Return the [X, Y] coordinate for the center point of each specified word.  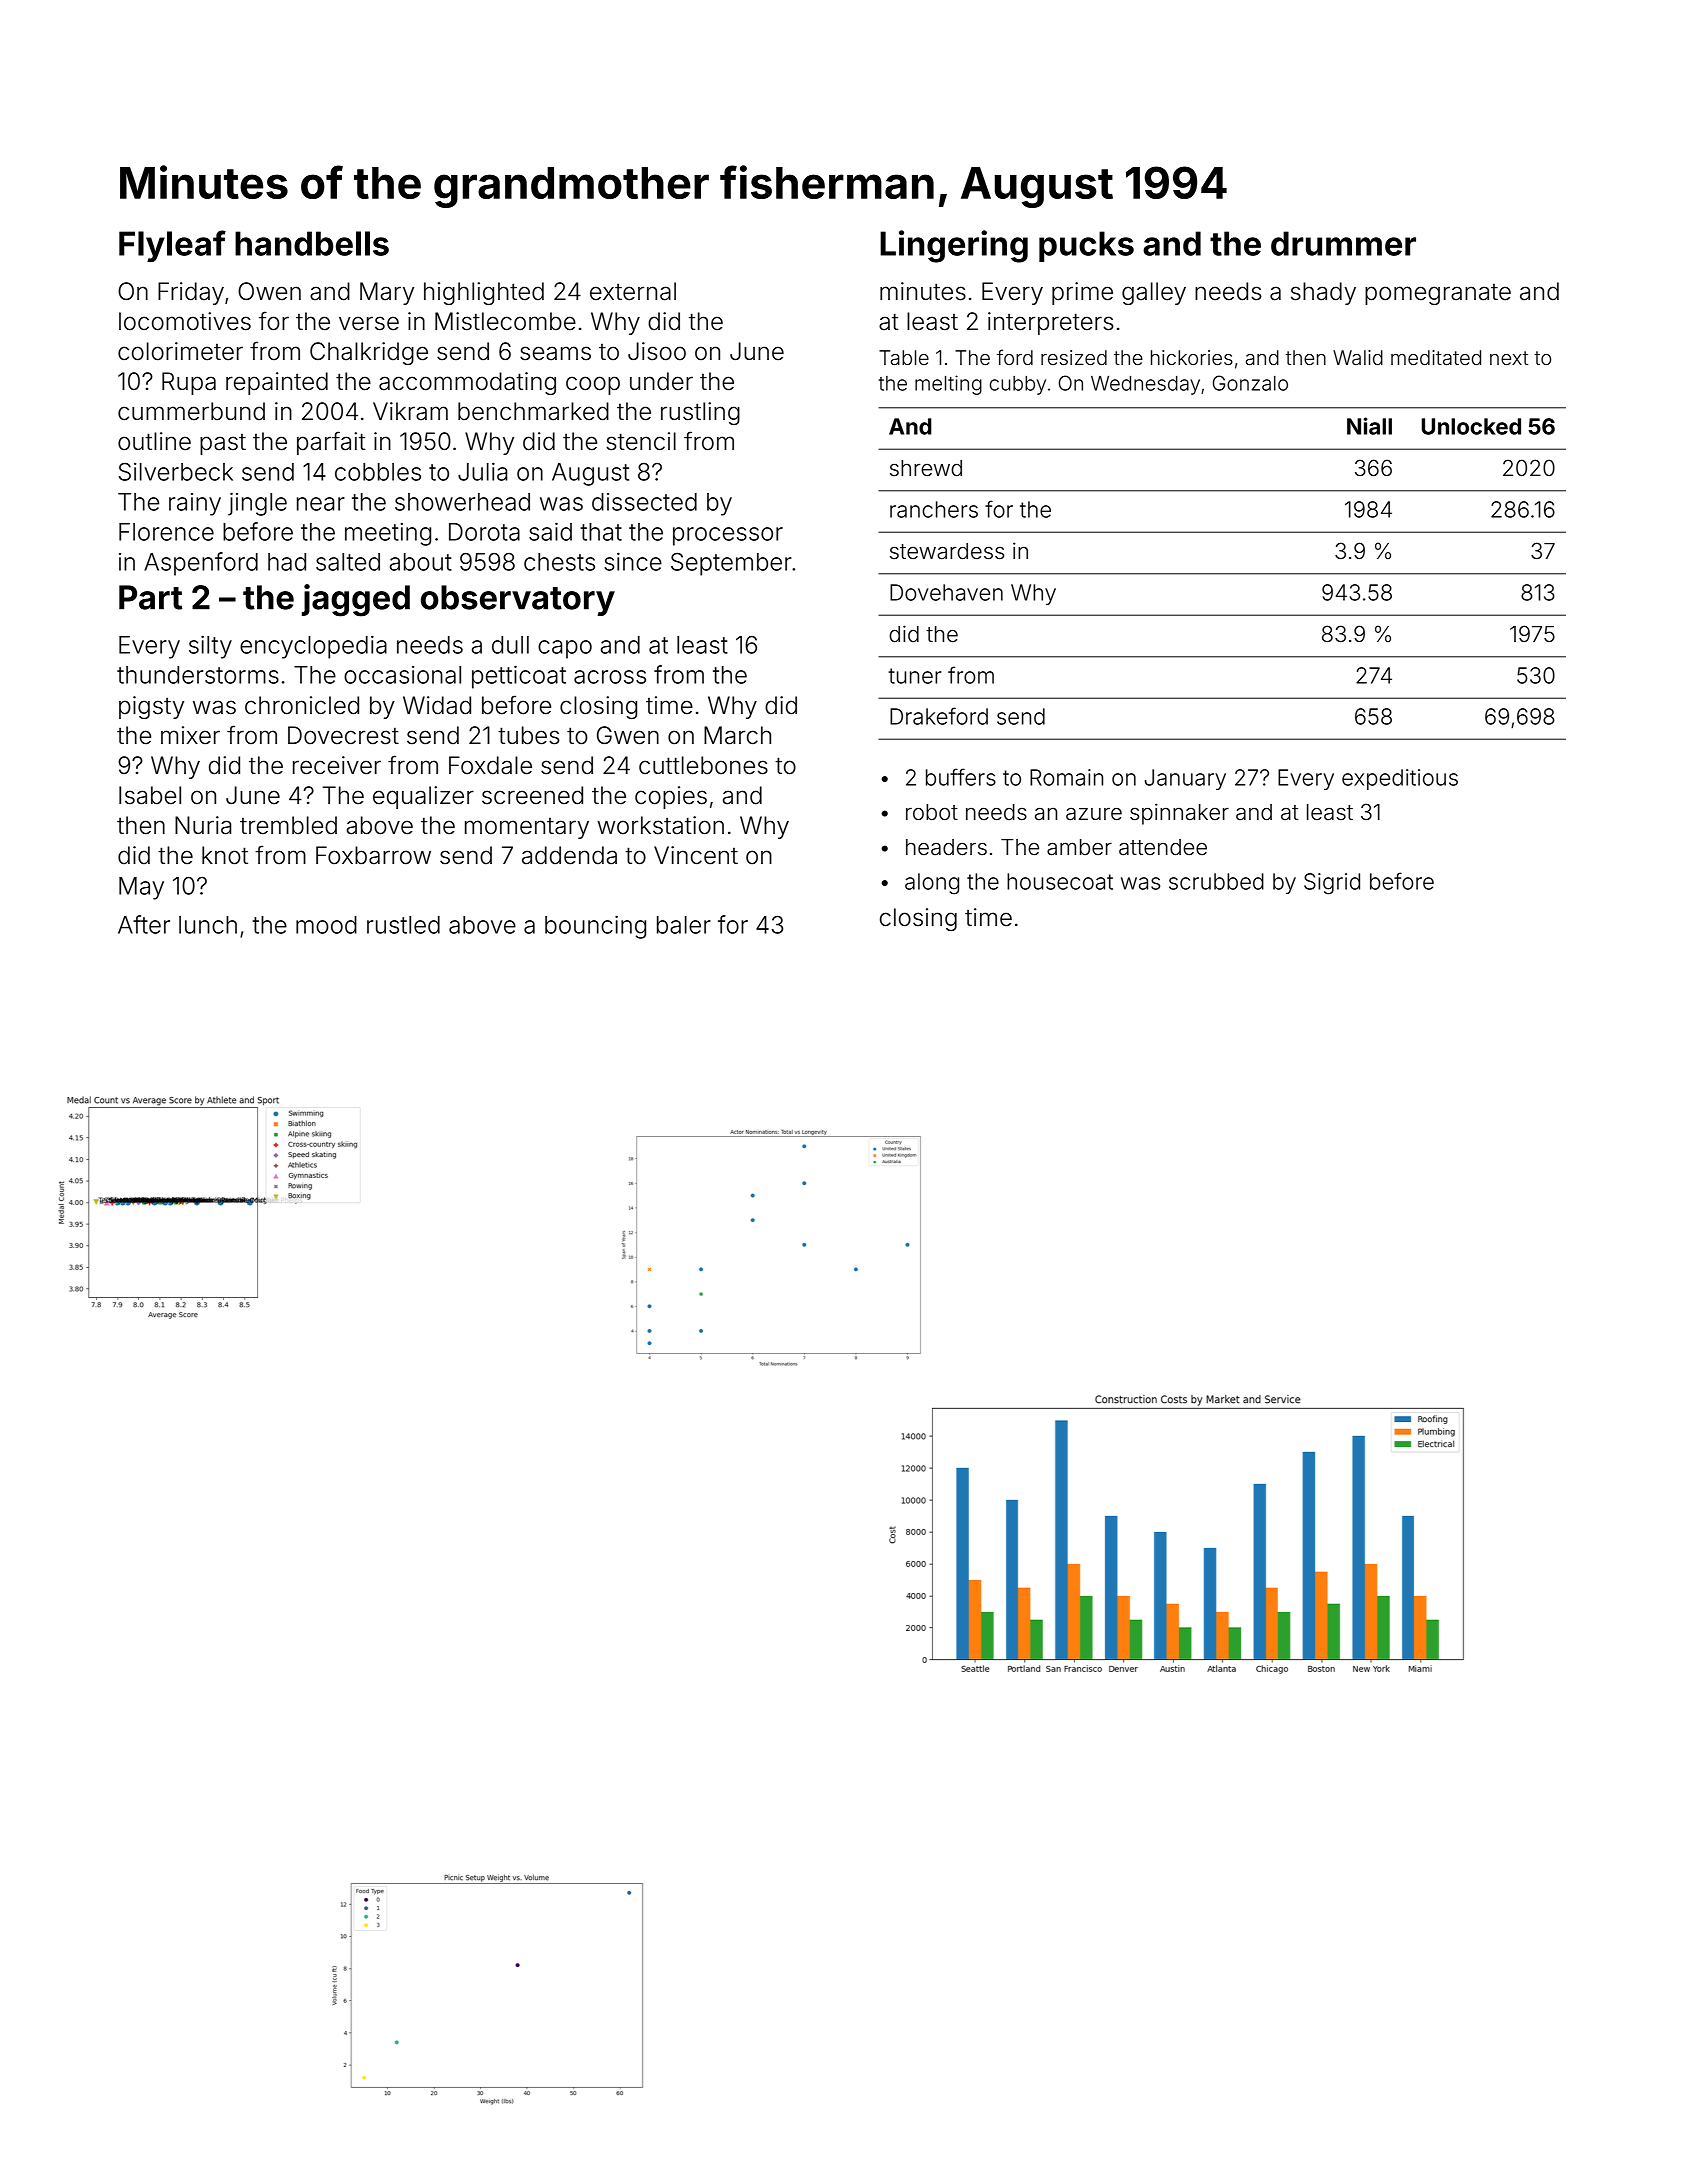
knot [225, 855]
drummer [1343, 243]
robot [932, 812]
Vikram [410, 411]
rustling [700, 413]
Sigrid [1332, 884]
